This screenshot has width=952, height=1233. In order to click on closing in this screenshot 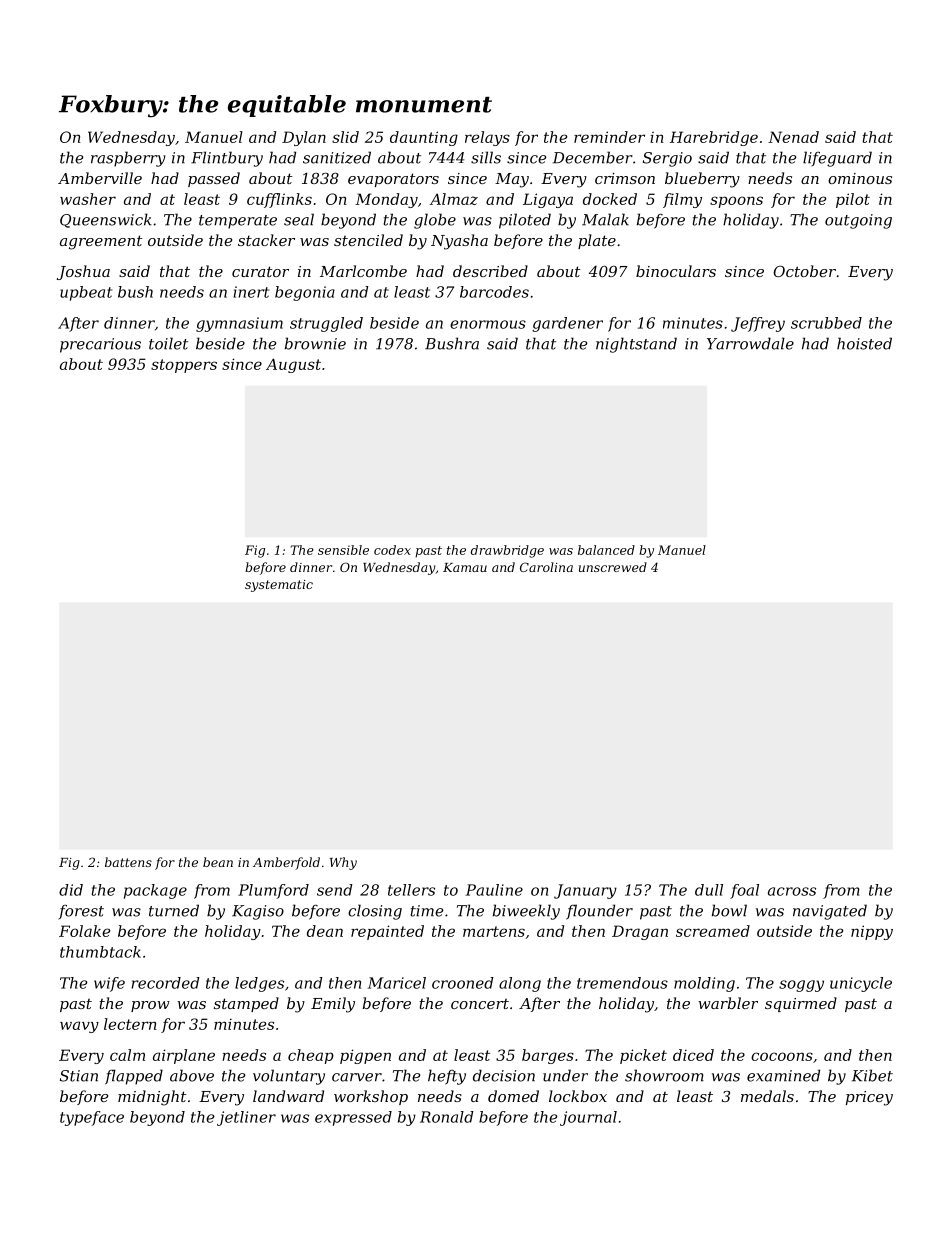, I will do `click(375, 912)`.
